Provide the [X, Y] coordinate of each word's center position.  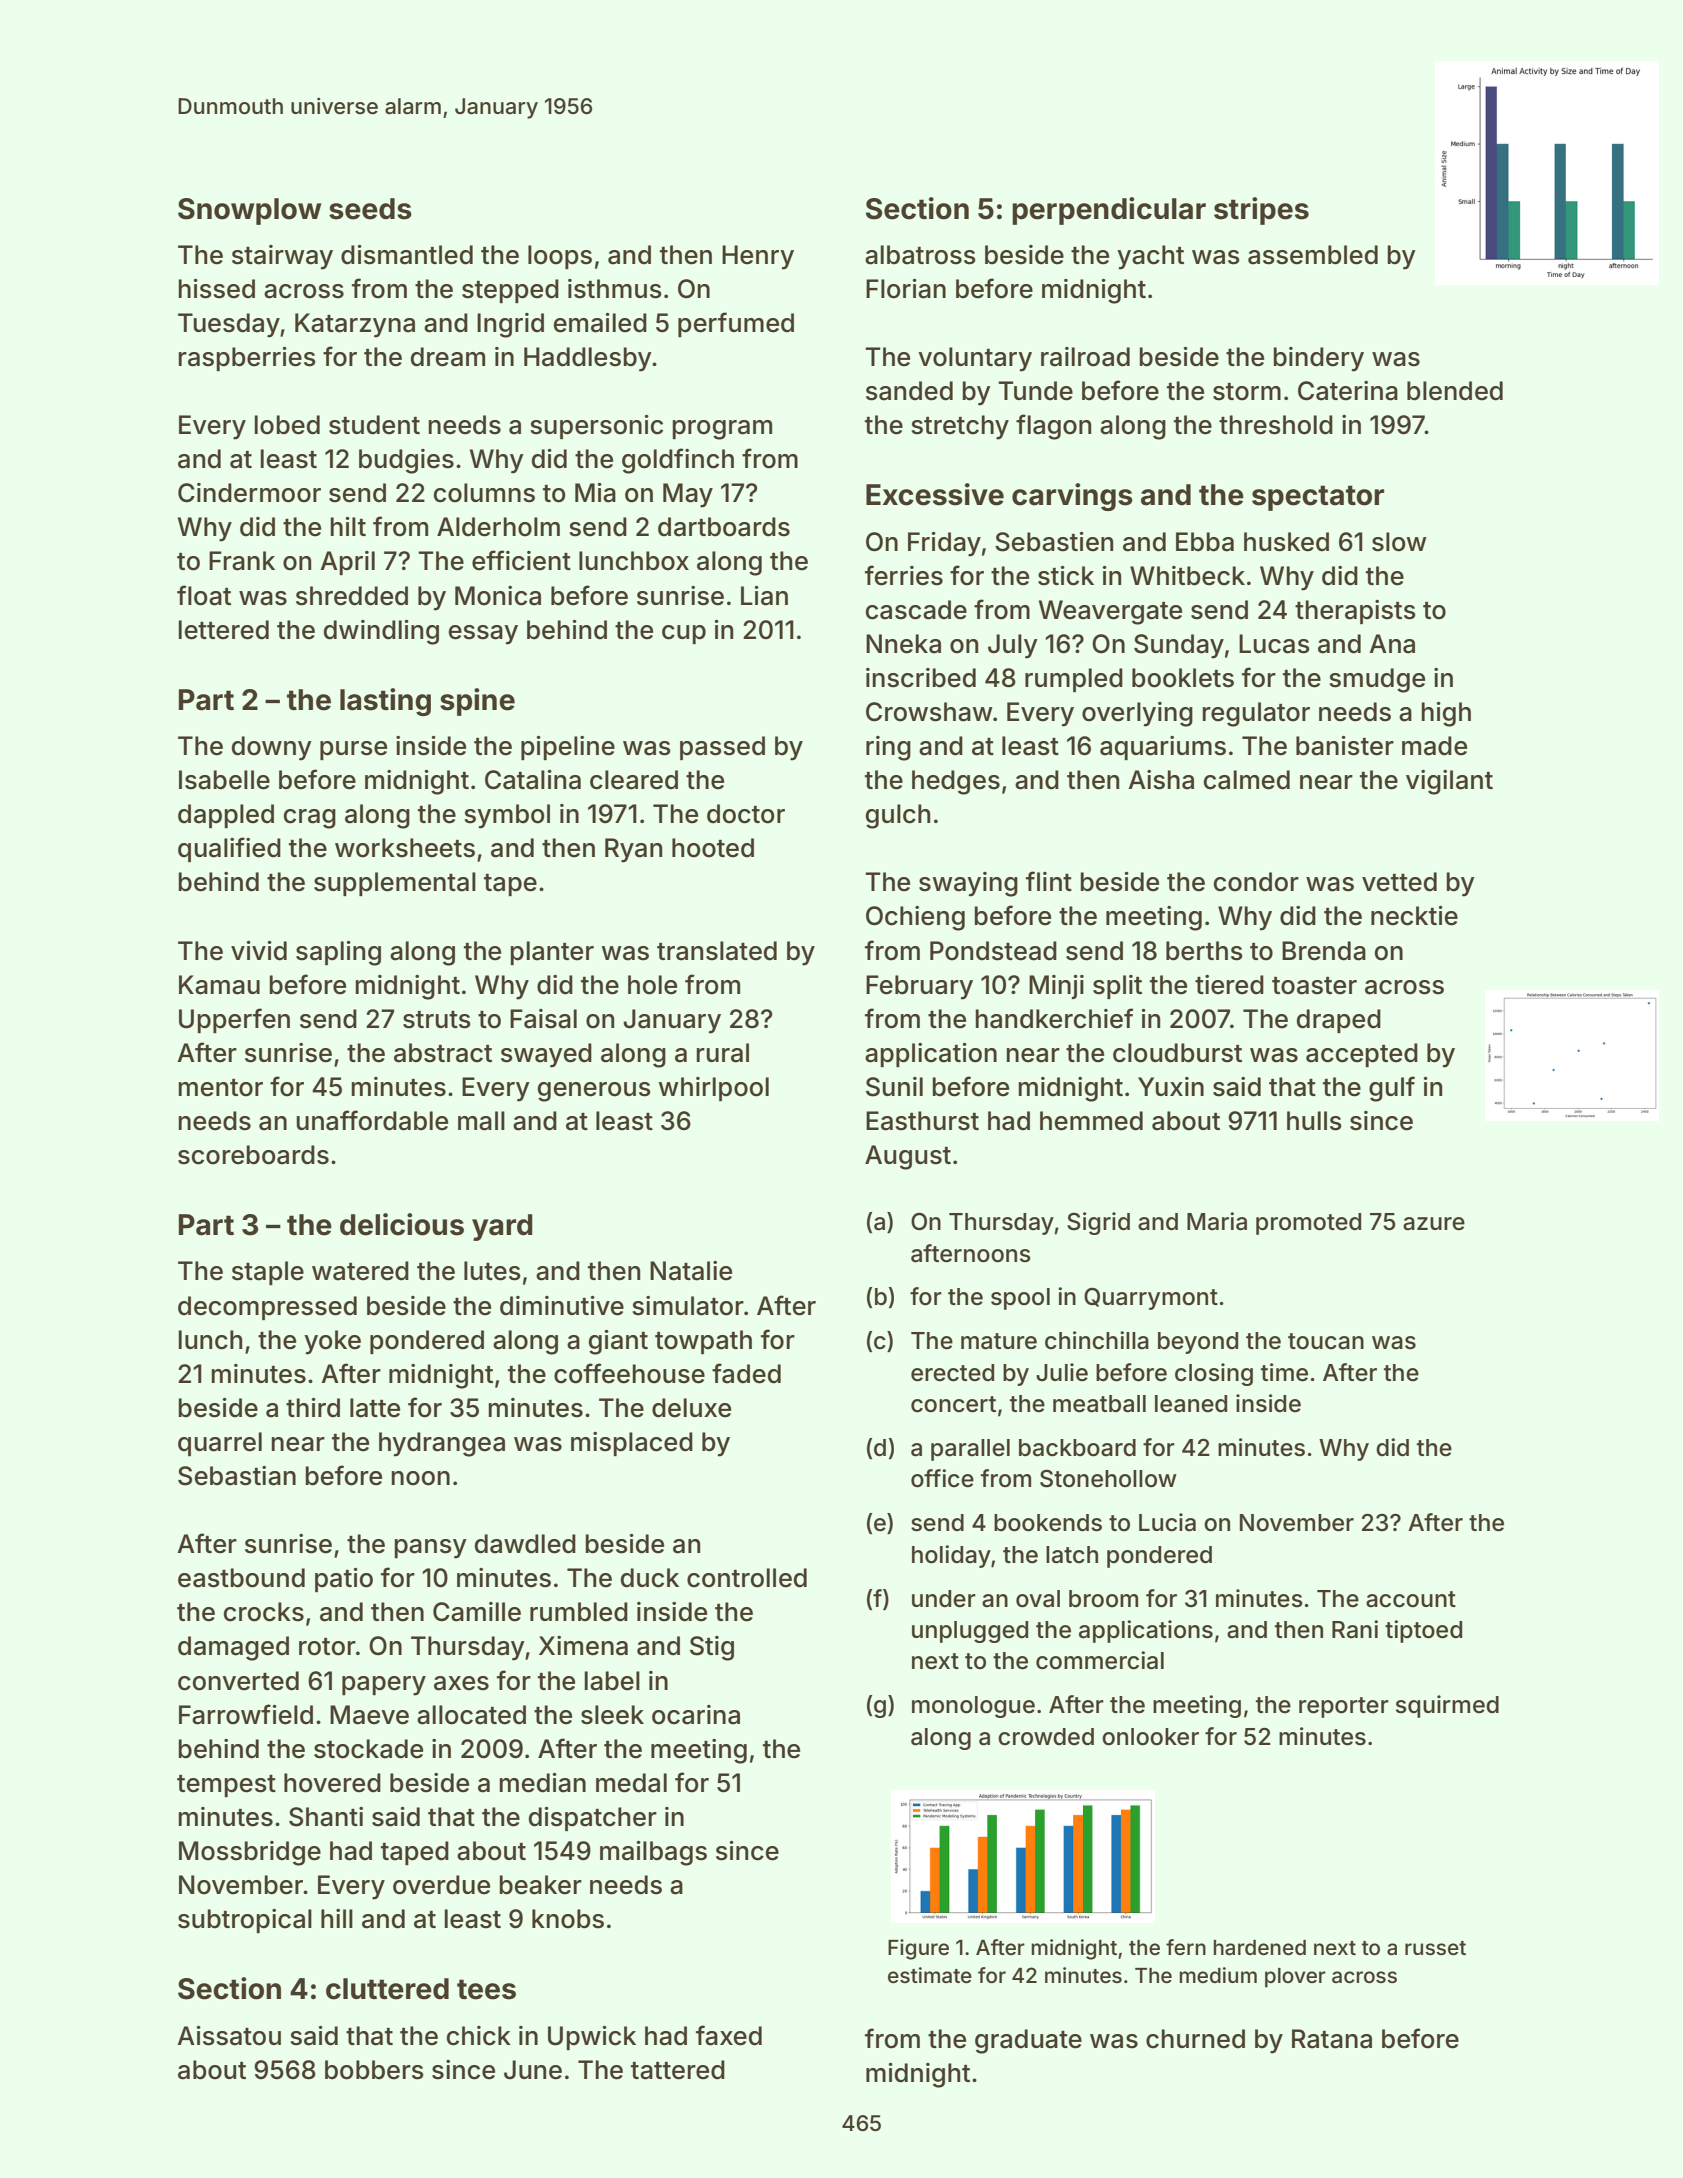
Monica [498, 596]
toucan [1326, 1341]
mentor [220, 1088]
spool [1020, 1299]
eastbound [241, 1578]
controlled [747, 1578]
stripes [1261, 211]
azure [1434, 1224]
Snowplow [249, 211]
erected [952, 1373]
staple [268, 1273]
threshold [1276, 425]
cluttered [387, 1989]
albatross [920, 255]
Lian [764, 596]
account [1411, 1599]
